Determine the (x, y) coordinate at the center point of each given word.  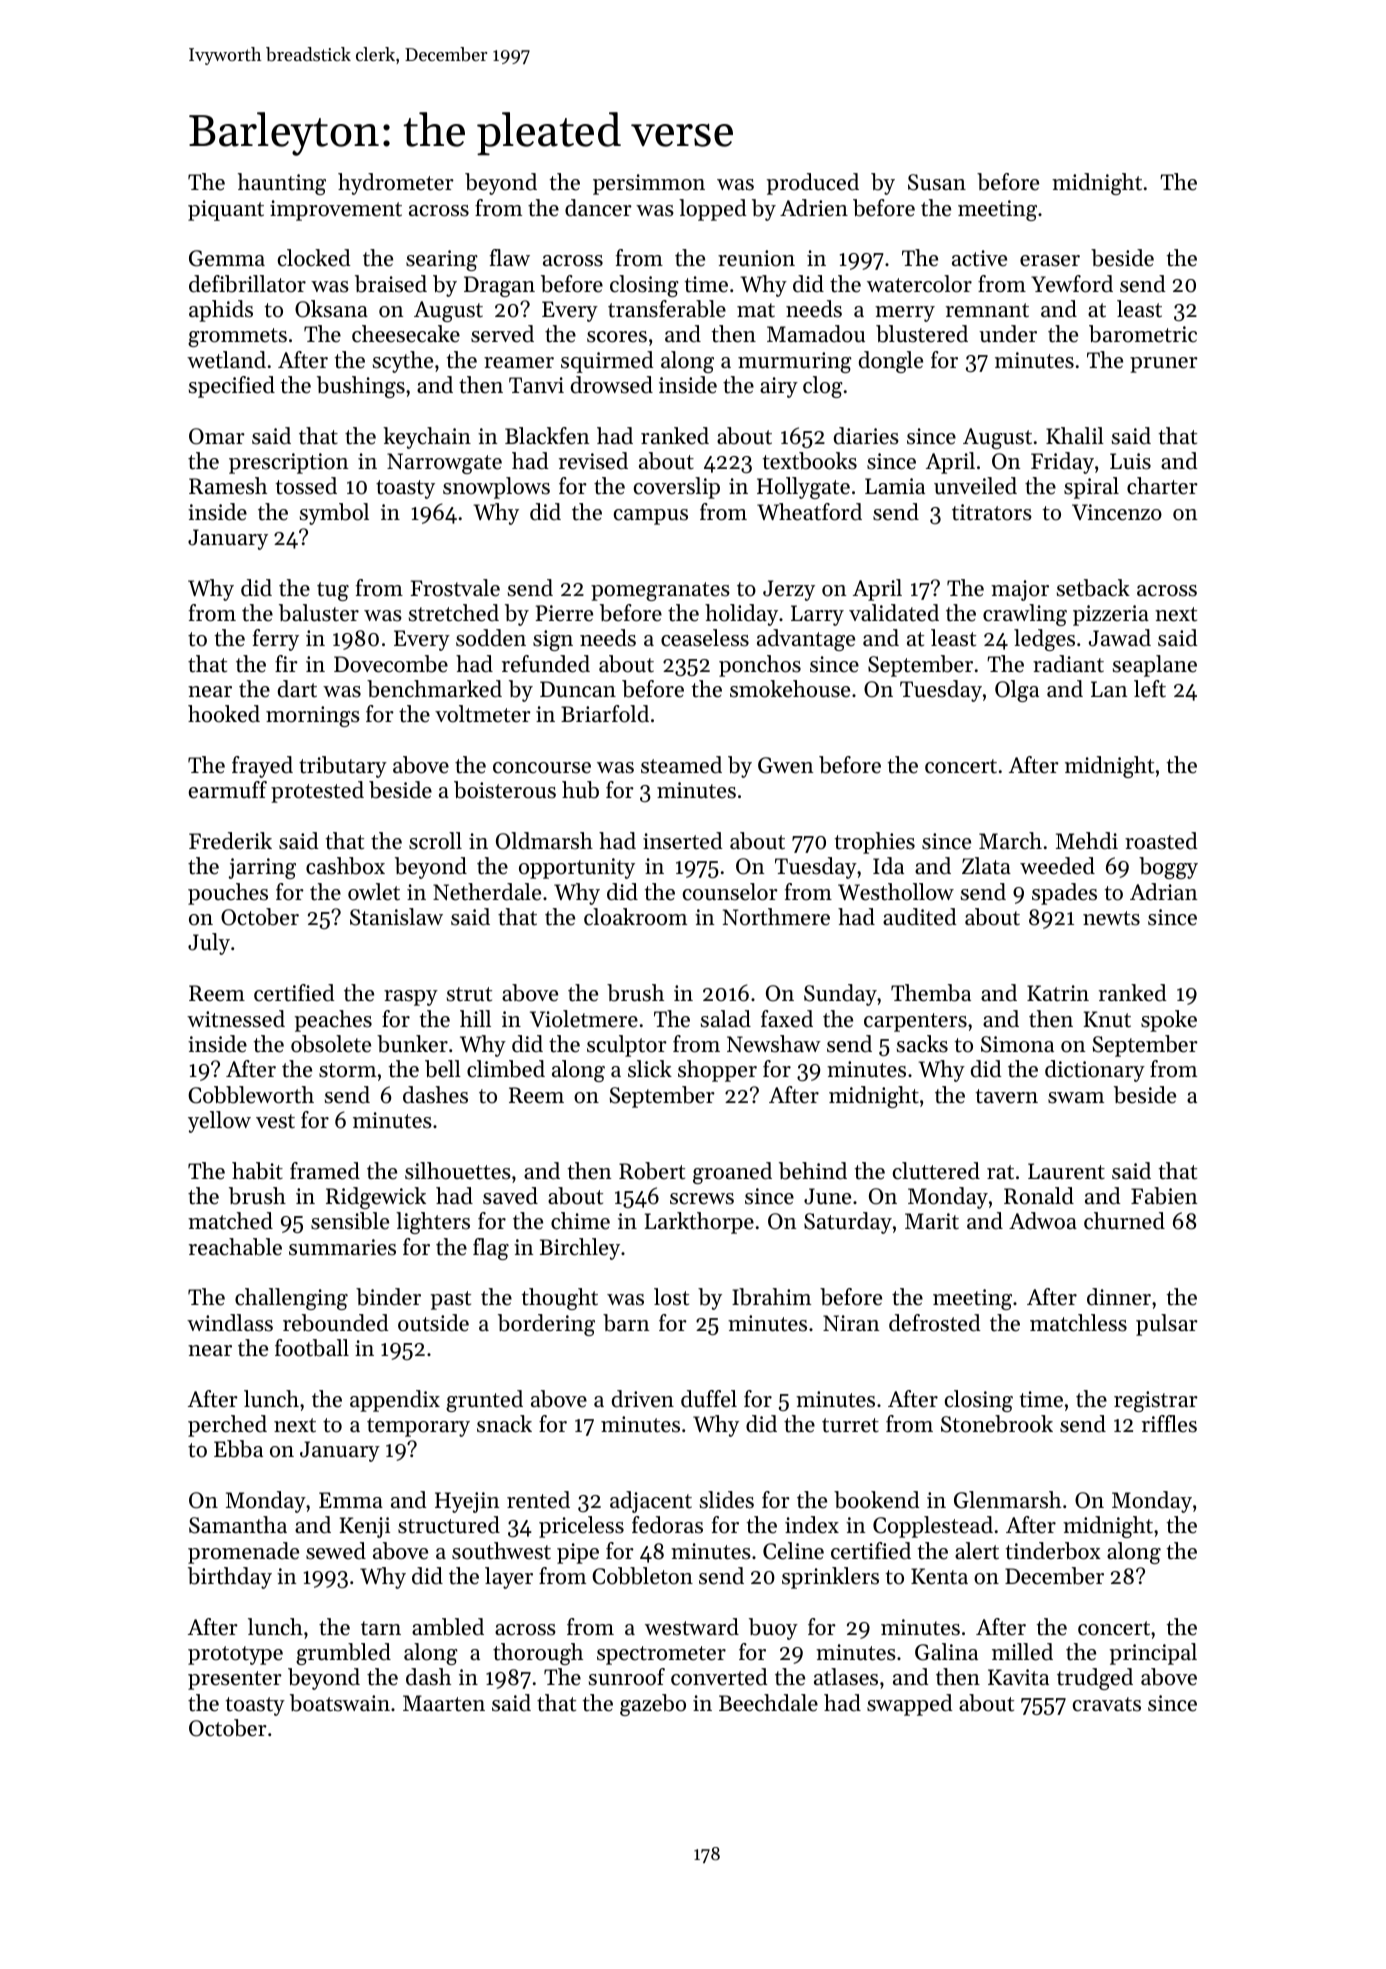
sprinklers (830, 1578)
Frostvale (455, 588)
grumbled (343, 1654)
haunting (282, 184)
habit (257, 1171)
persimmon (649, 184)
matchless (1078, 1323)
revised (593, 461)
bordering (546, 1325)
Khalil (1075, 435)
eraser (1050, 261)
